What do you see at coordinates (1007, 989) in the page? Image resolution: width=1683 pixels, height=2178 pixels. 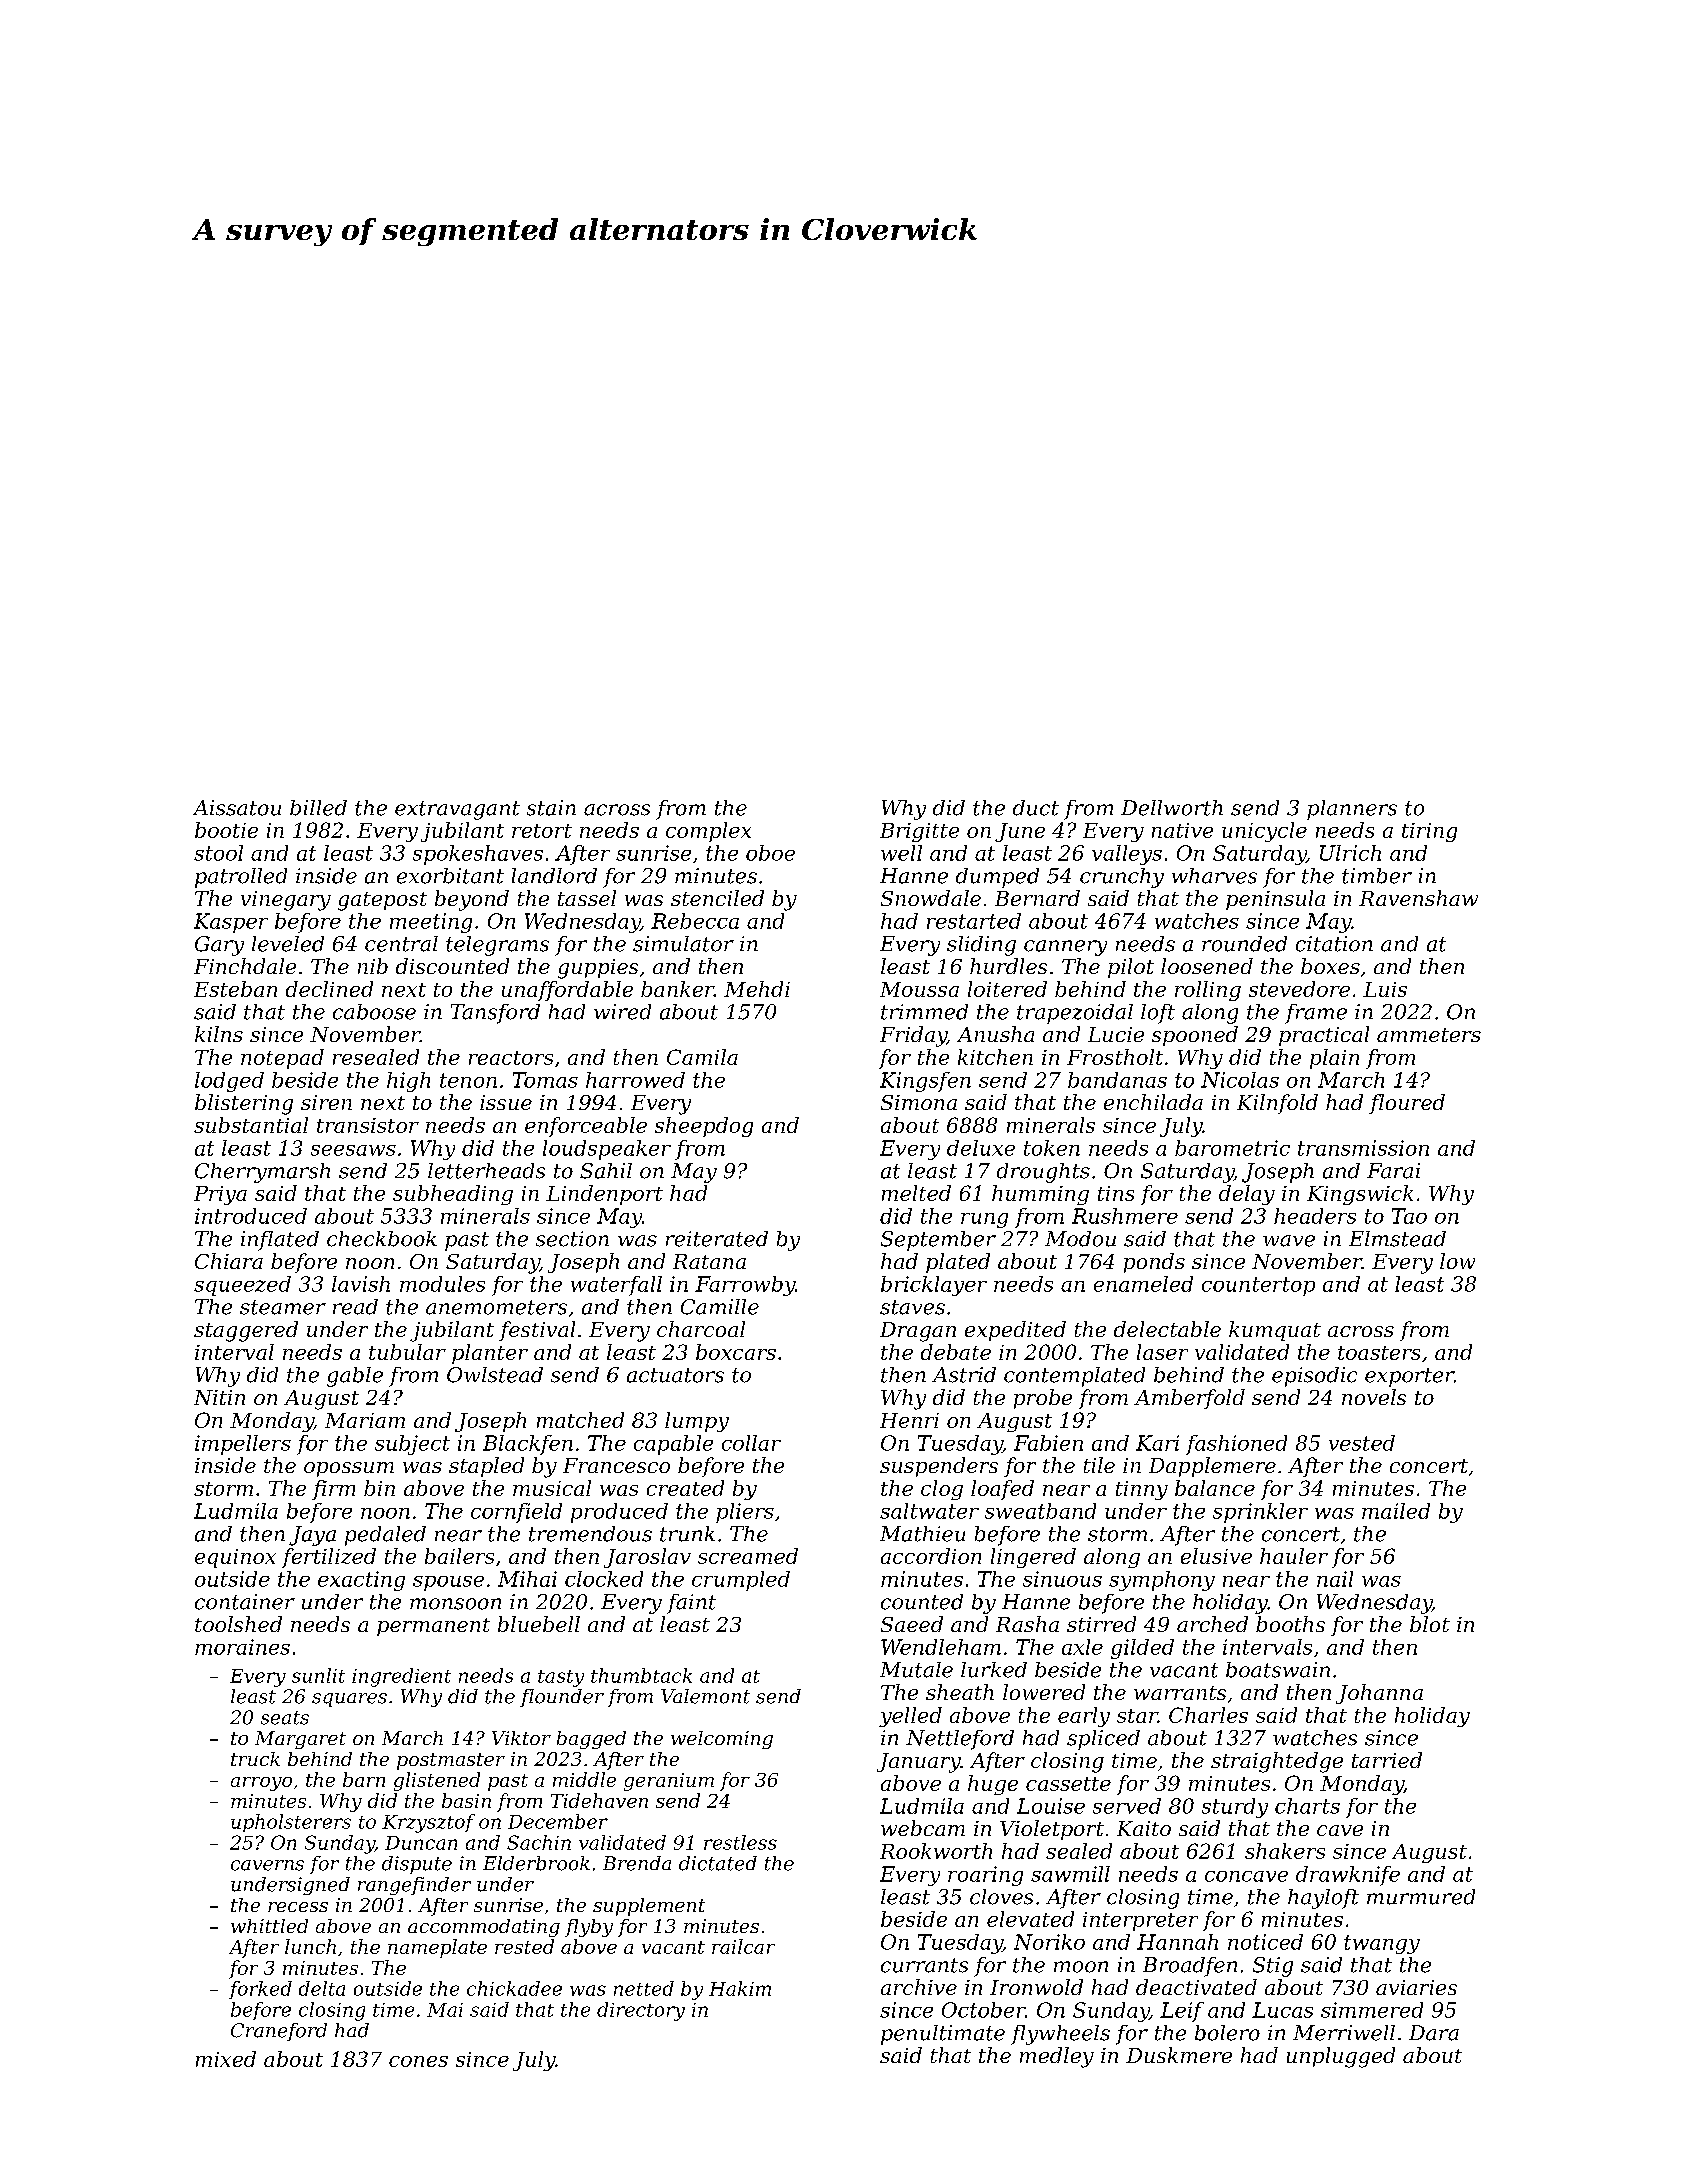 I see `loitered` at bounding box center [1007, 989].
